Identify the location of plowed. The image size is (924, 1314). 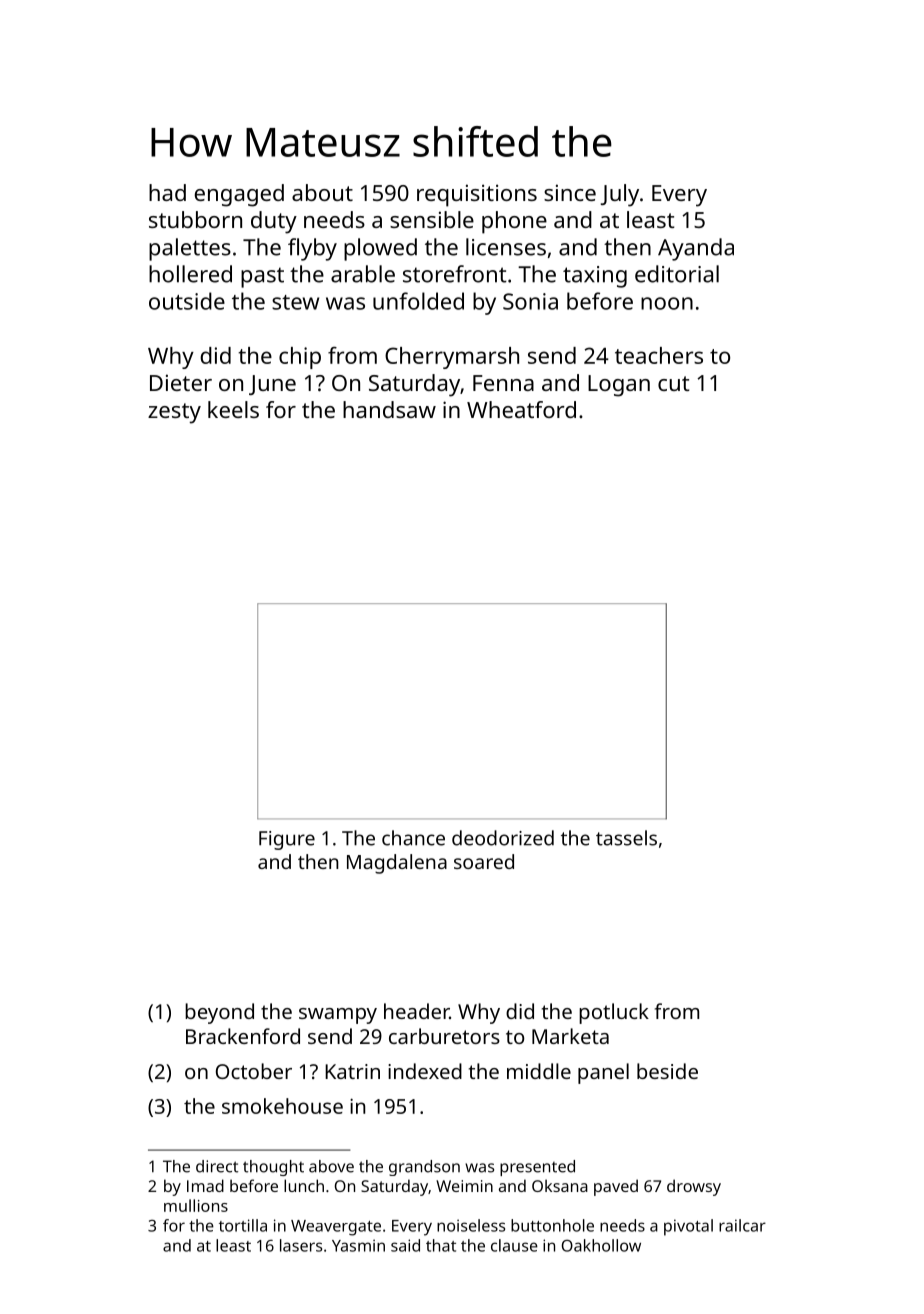
(380, 249).
